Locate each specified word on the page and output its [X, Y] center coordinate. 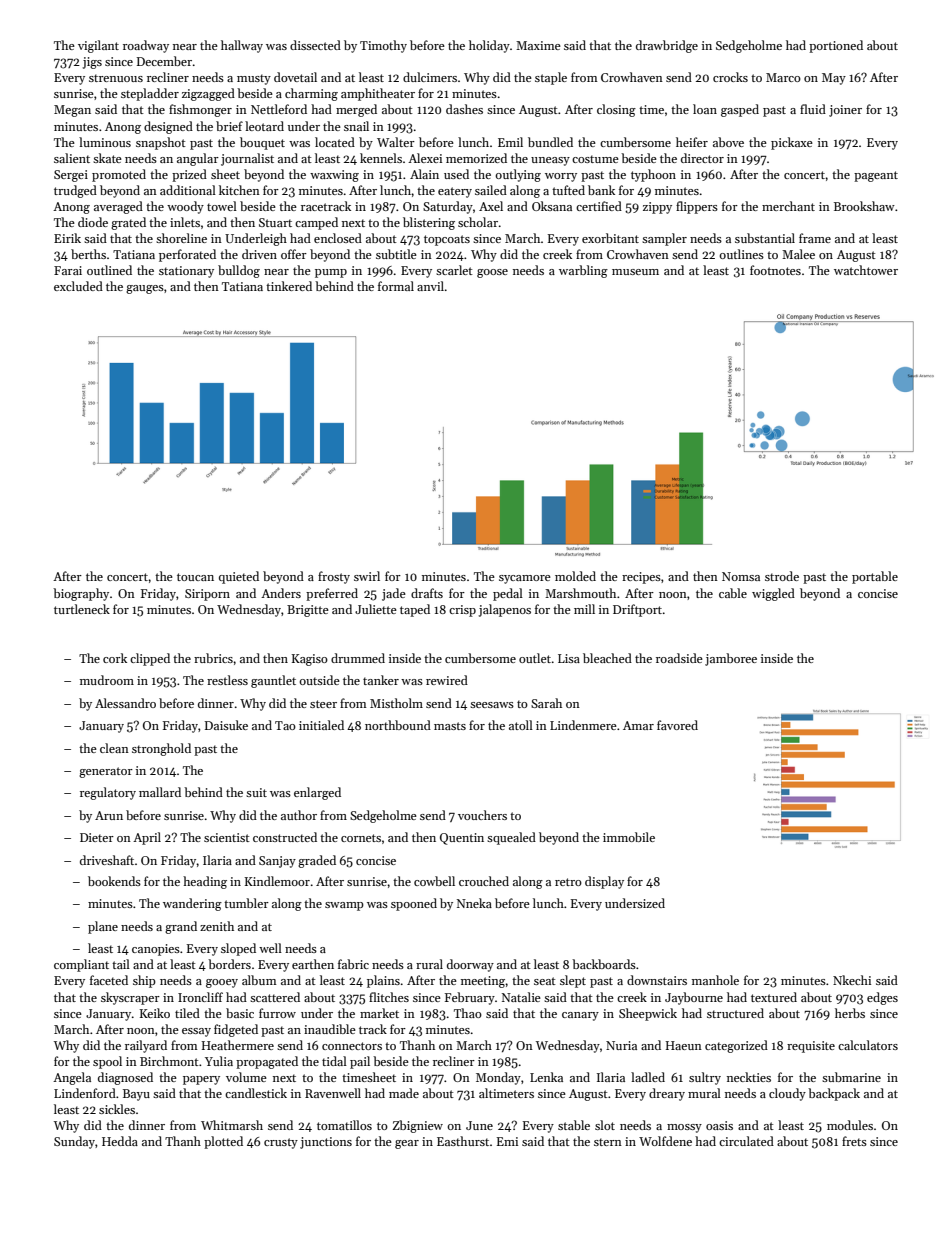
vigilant [98, 46]
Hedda [120, 1141]
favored [677, 725]
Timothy [383, 46]
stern [608, 1142]
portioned [836, 46]
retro [568, 882]
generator [106, 772]
